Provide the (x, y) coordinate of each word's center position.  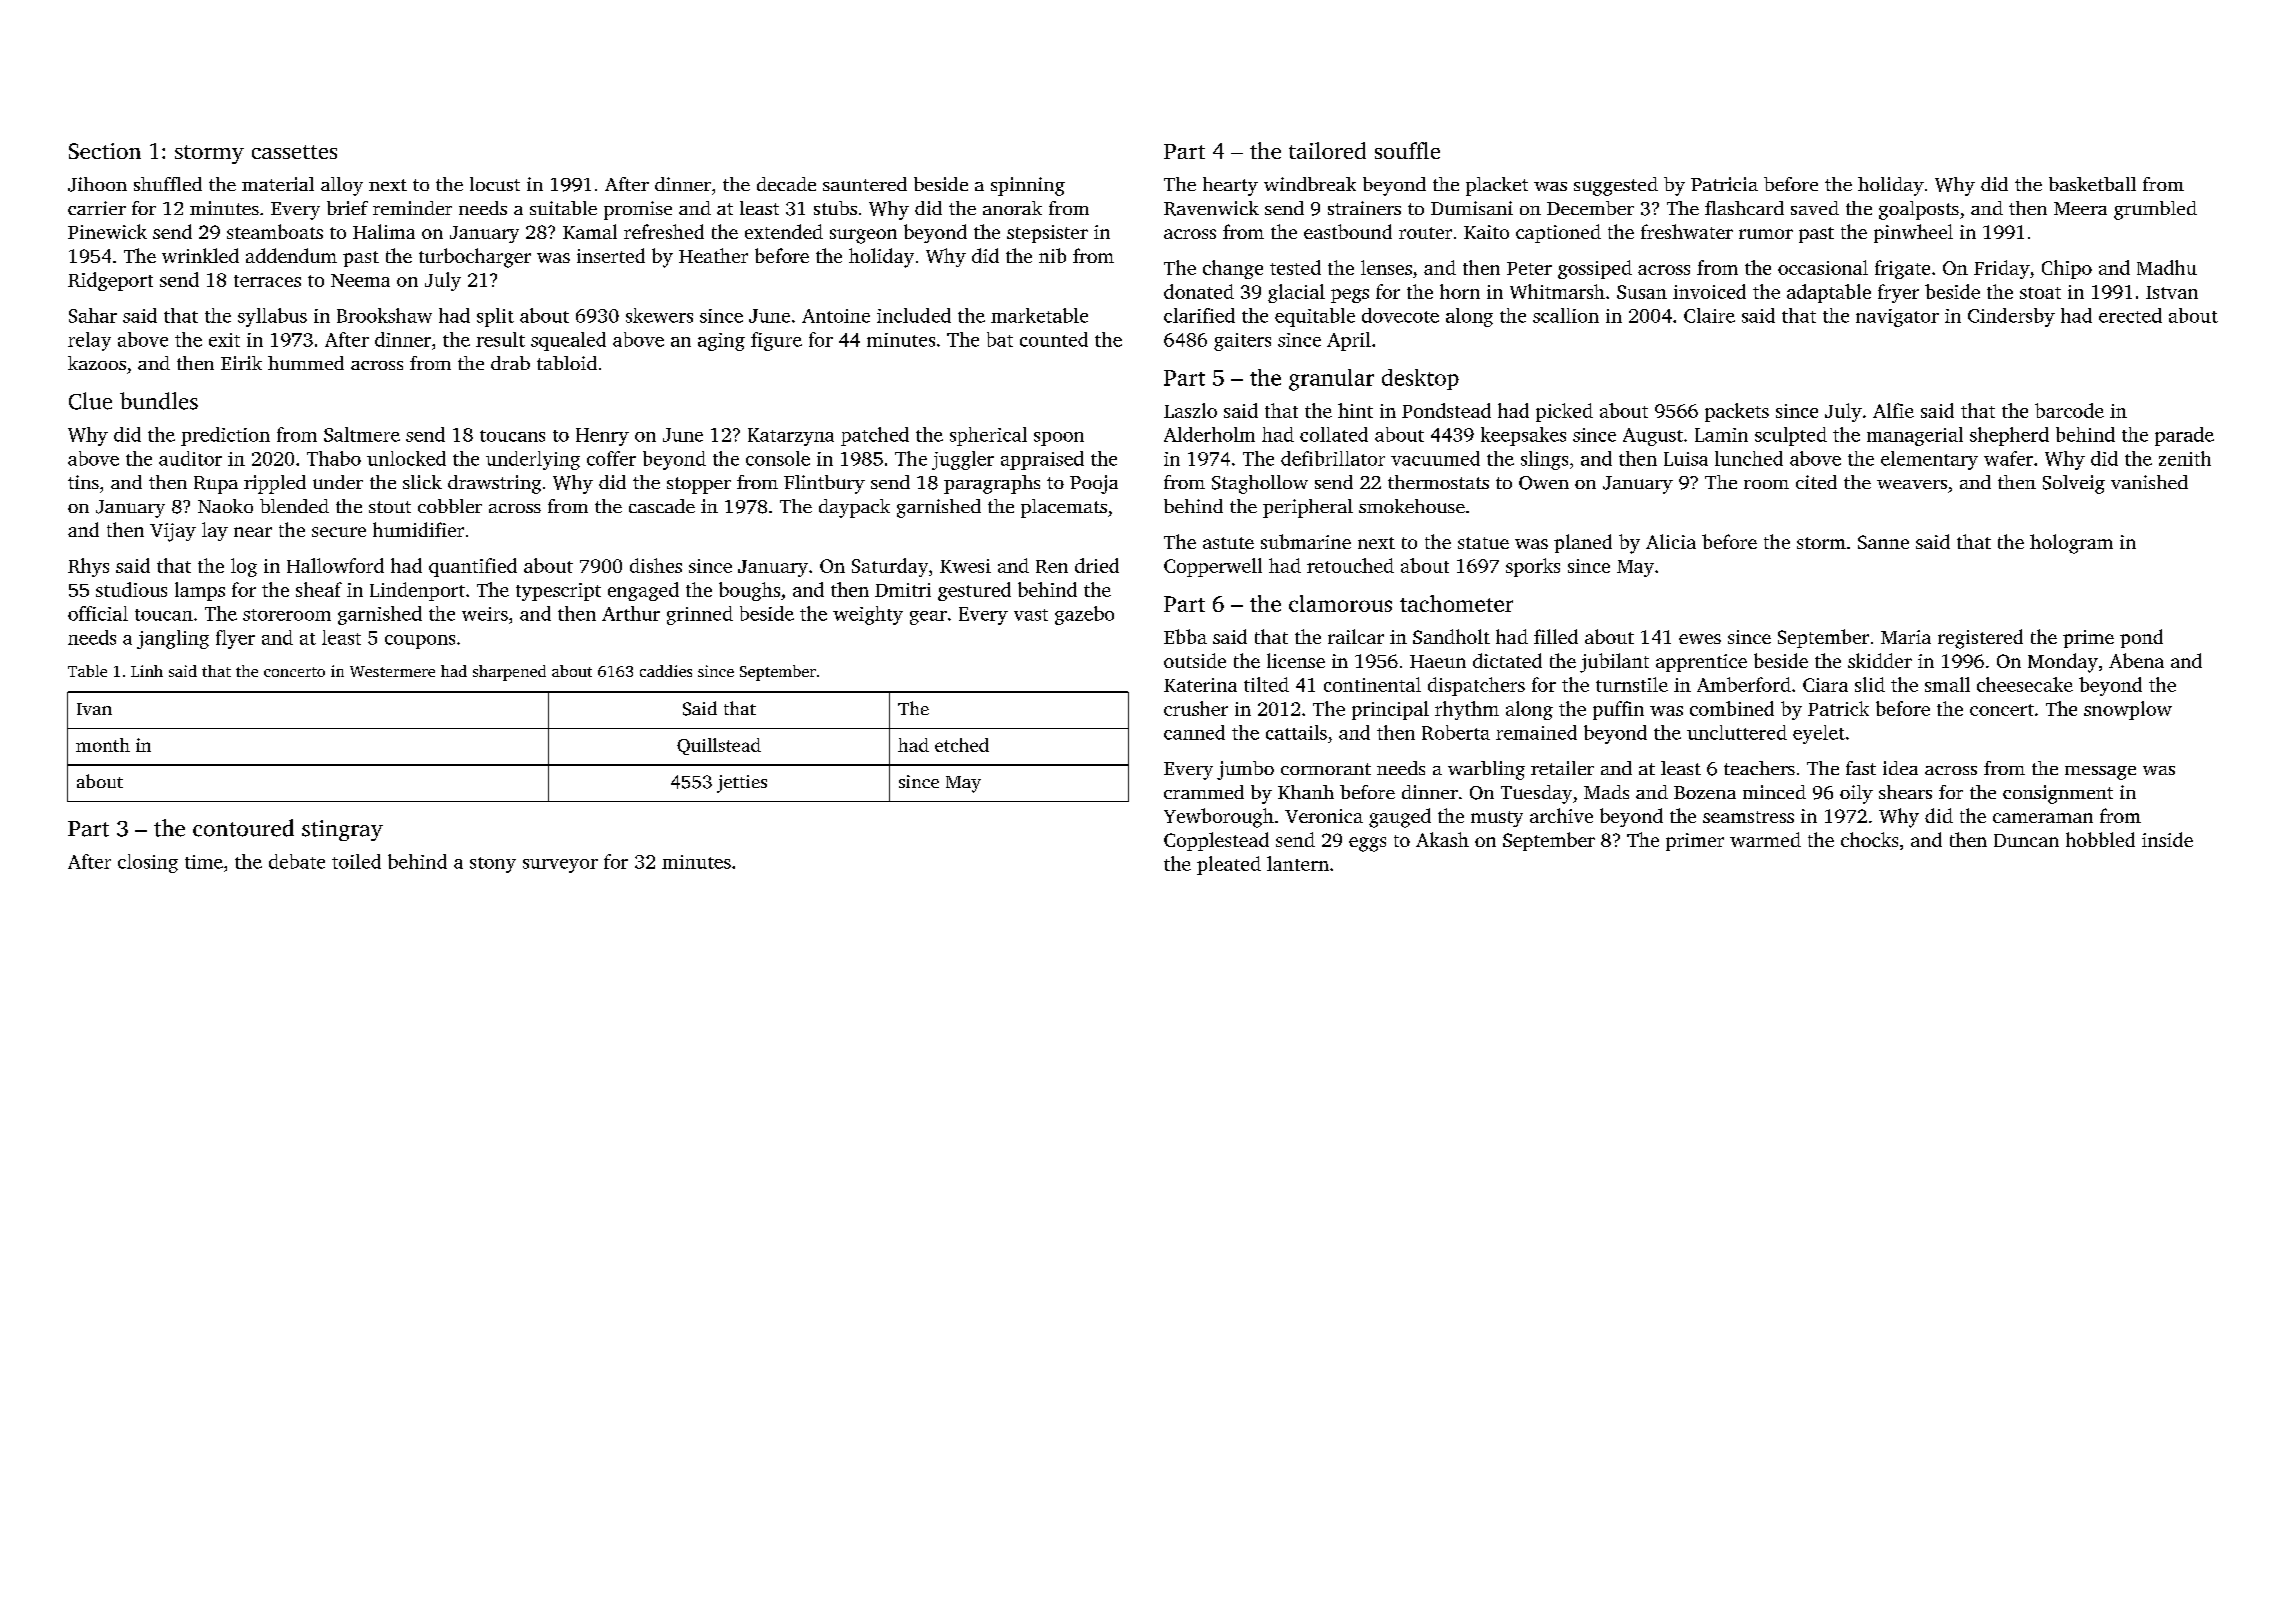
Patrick (1838, 708)
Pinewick (107, 231)
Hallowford (335, 565)
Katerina (1200, 685)
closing (148, 863)
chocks (1869, 839)
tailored (1327, 150)
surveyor (560, 866)
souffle (1407, 150)
